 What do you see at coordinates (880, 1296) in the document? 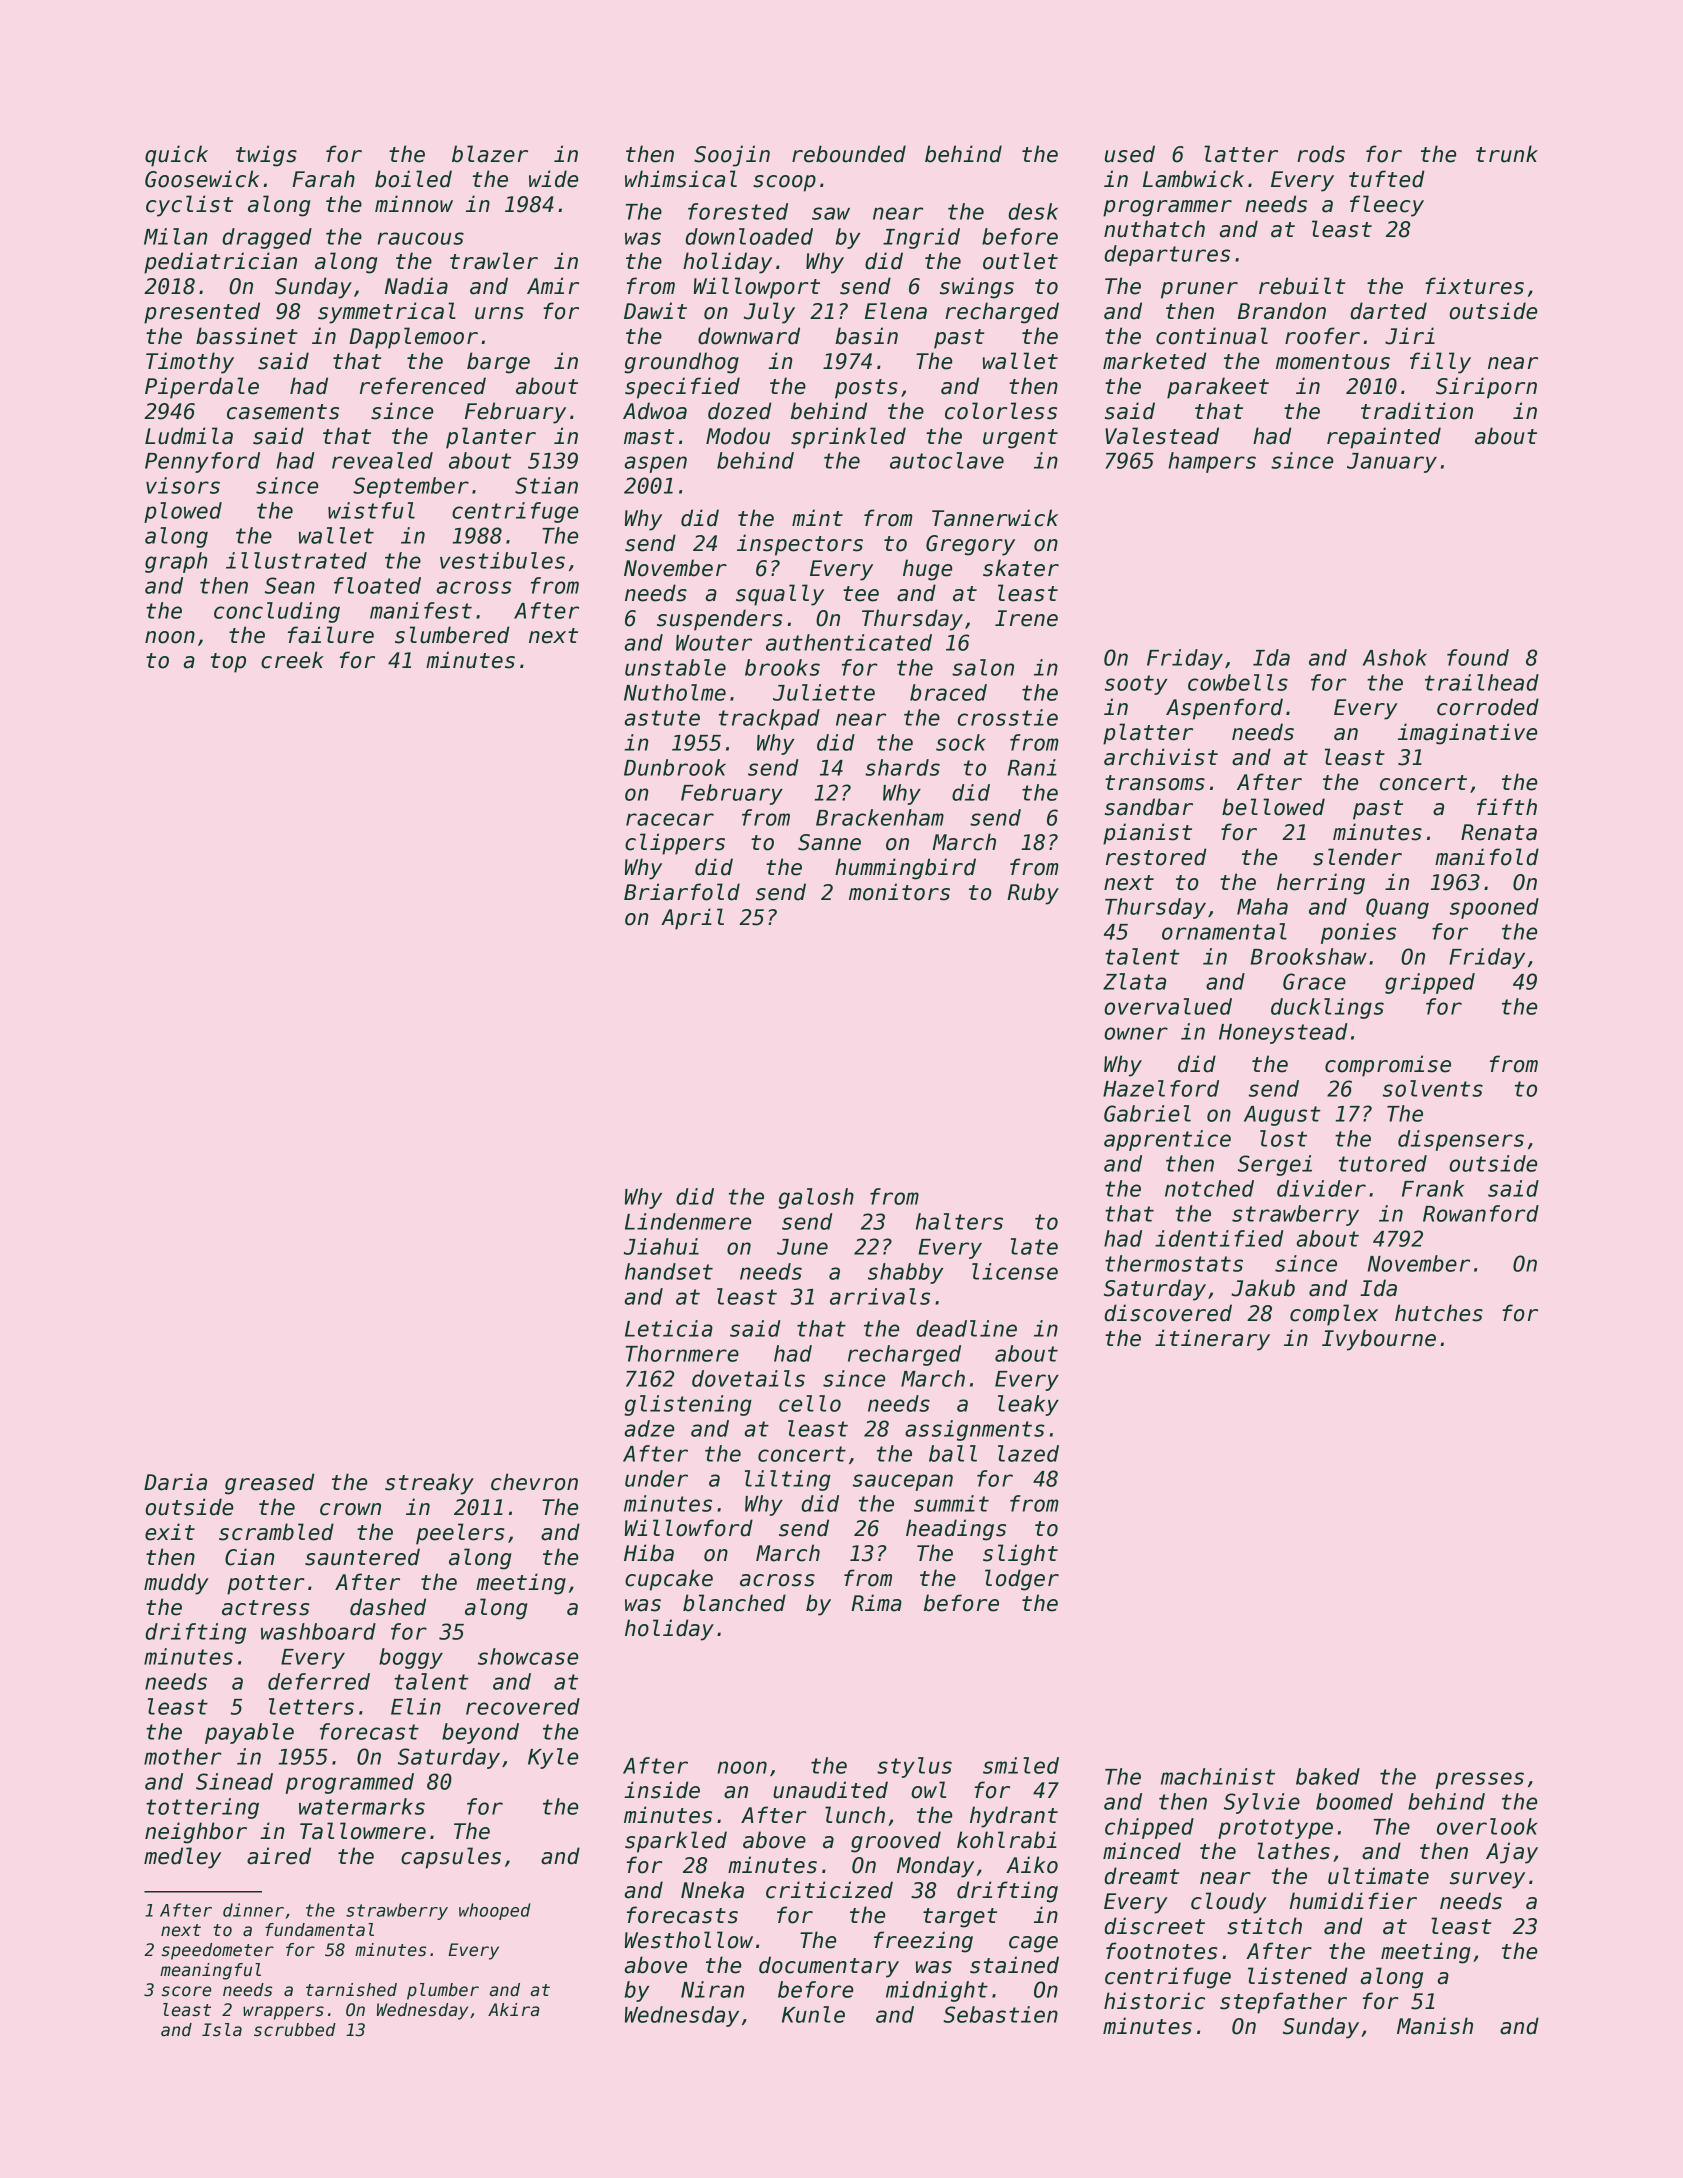
I see `arrivals` at bounding box center [880, 1296].
